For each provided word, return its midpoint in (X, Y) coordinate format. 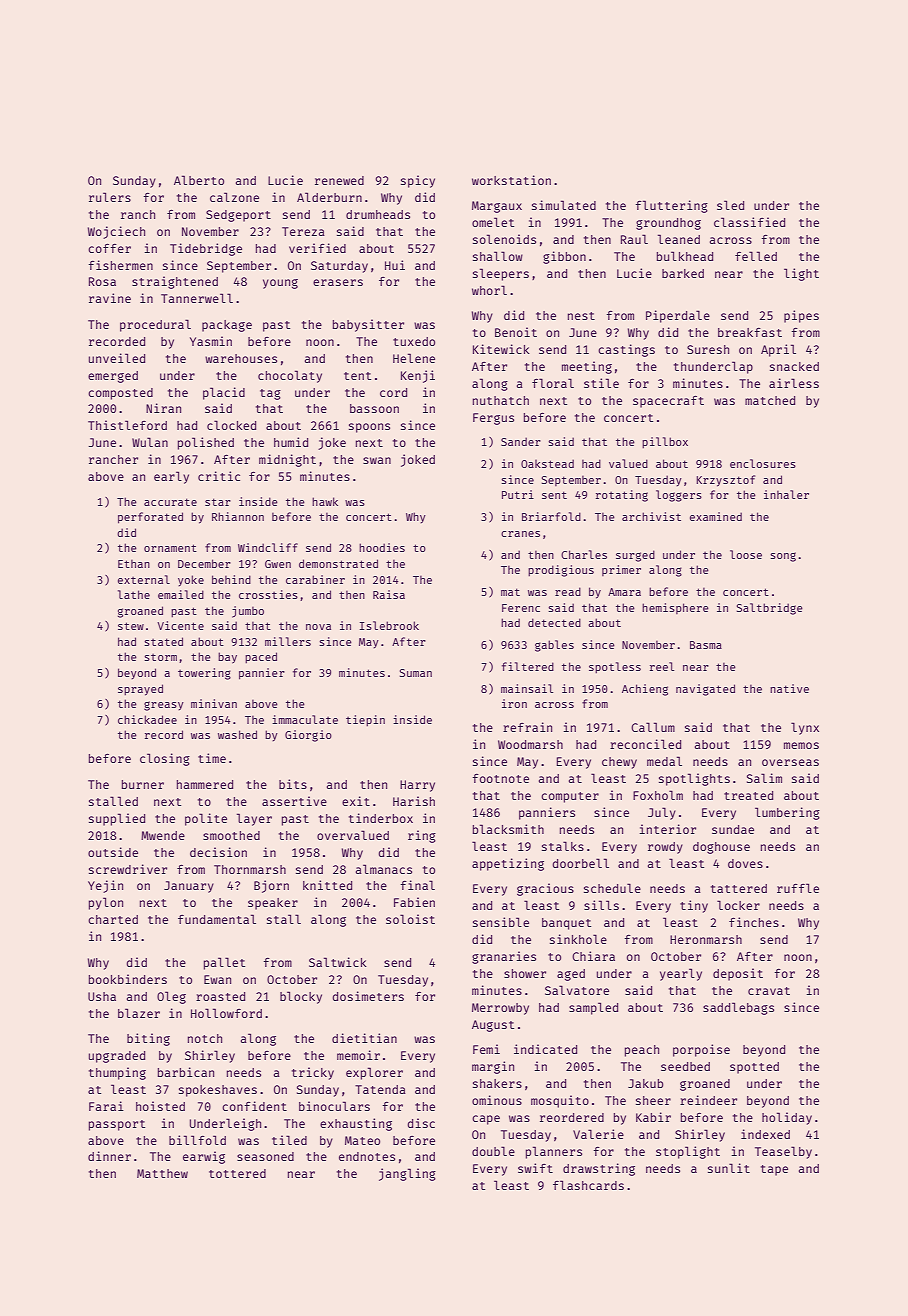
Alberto (199, 180)
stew (131, 626)
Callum (653, 727)
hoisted (160, 1106)
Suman (416, 673)
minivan (214, 703)
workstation (511, 180)
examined (716, 516)
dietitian (364, 1038)
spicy (418, 181)
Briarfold (551, 516)
